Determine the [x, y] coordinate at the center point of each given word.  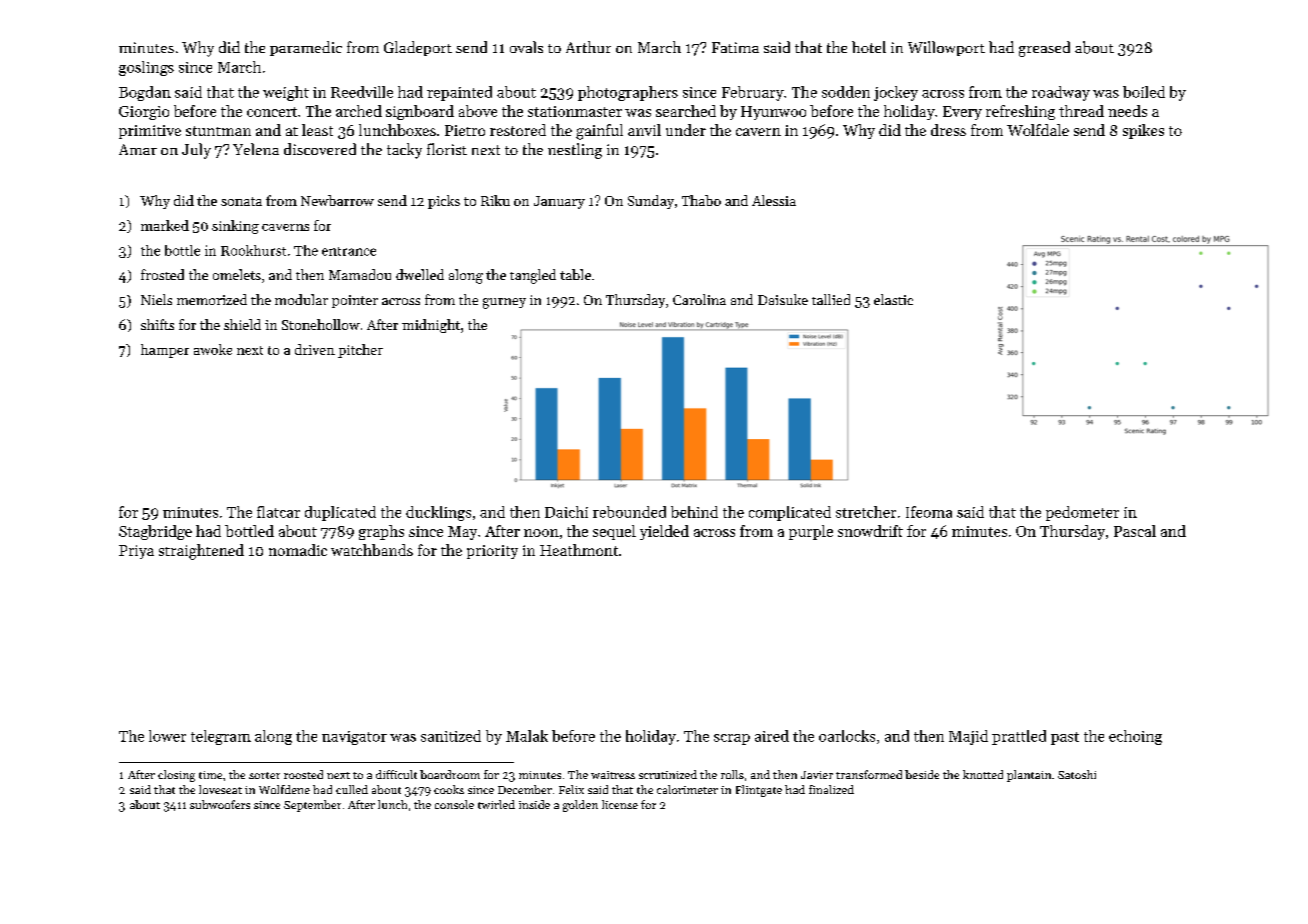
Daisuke [783, 299]
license [620, 804]
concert [272, 112]
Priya [136, 552]
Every [962, 113]
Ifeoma [929, 512]
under [686, 130]
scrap [732, 739]
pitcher [360, 351]
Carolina [699, 299]
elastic [893, 299]
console [454, 804]
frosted [162, 274]
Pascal [1135, 531]
